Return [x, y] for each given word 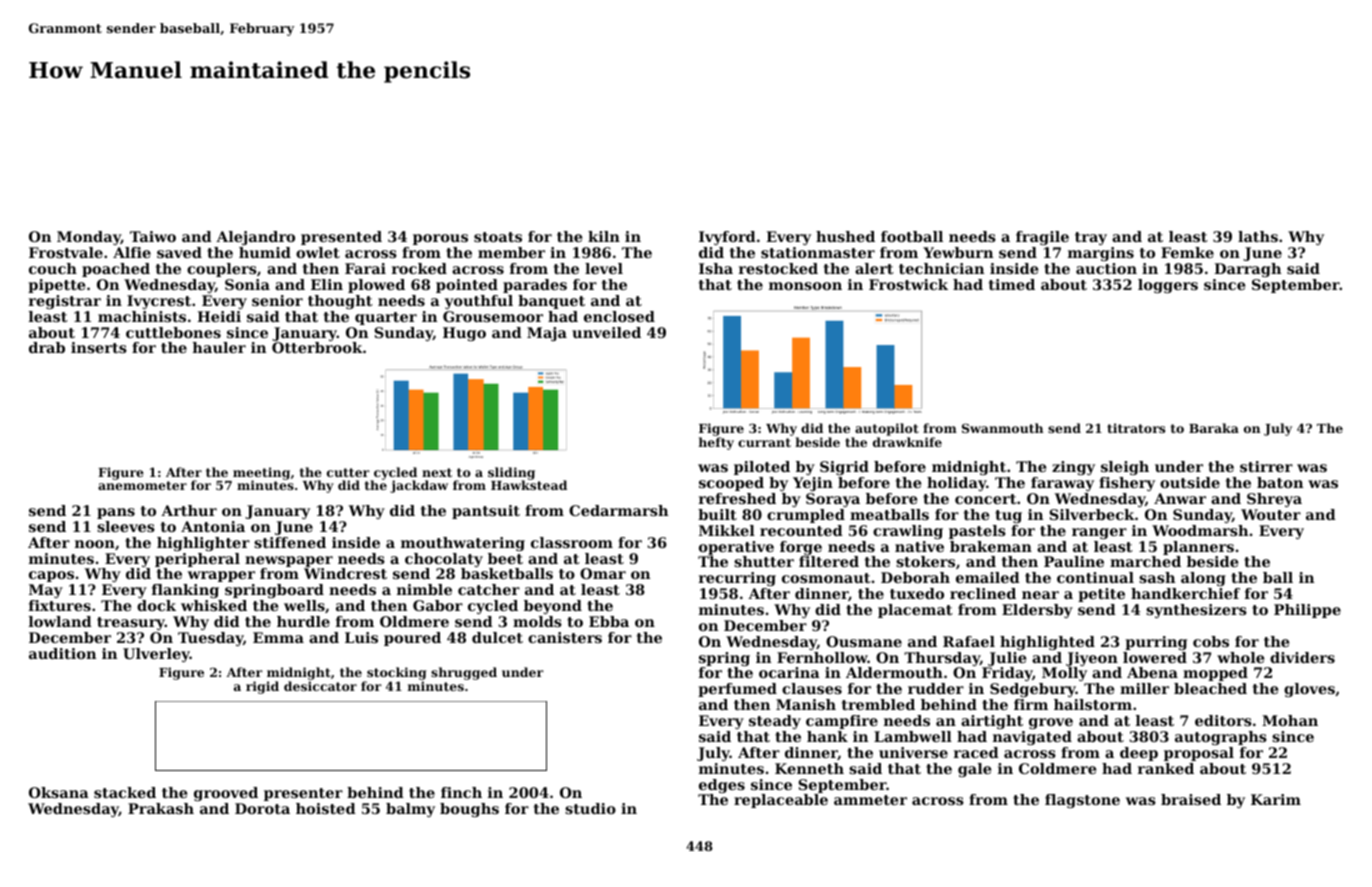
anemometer [142, 485]
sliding [511, 474]
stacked [125, 792]
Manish [806, 704]
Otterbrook [317, 347]
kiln [604, 236]
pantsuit [486, 512]
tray [1091, 238]
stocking [396, 673]
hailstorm [1093, 704]
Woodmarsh [1200, 530]
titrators [1136, 428]
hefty [716, 443]
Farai [365, 268]
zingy [1073, 468]
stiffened [290, 542]
